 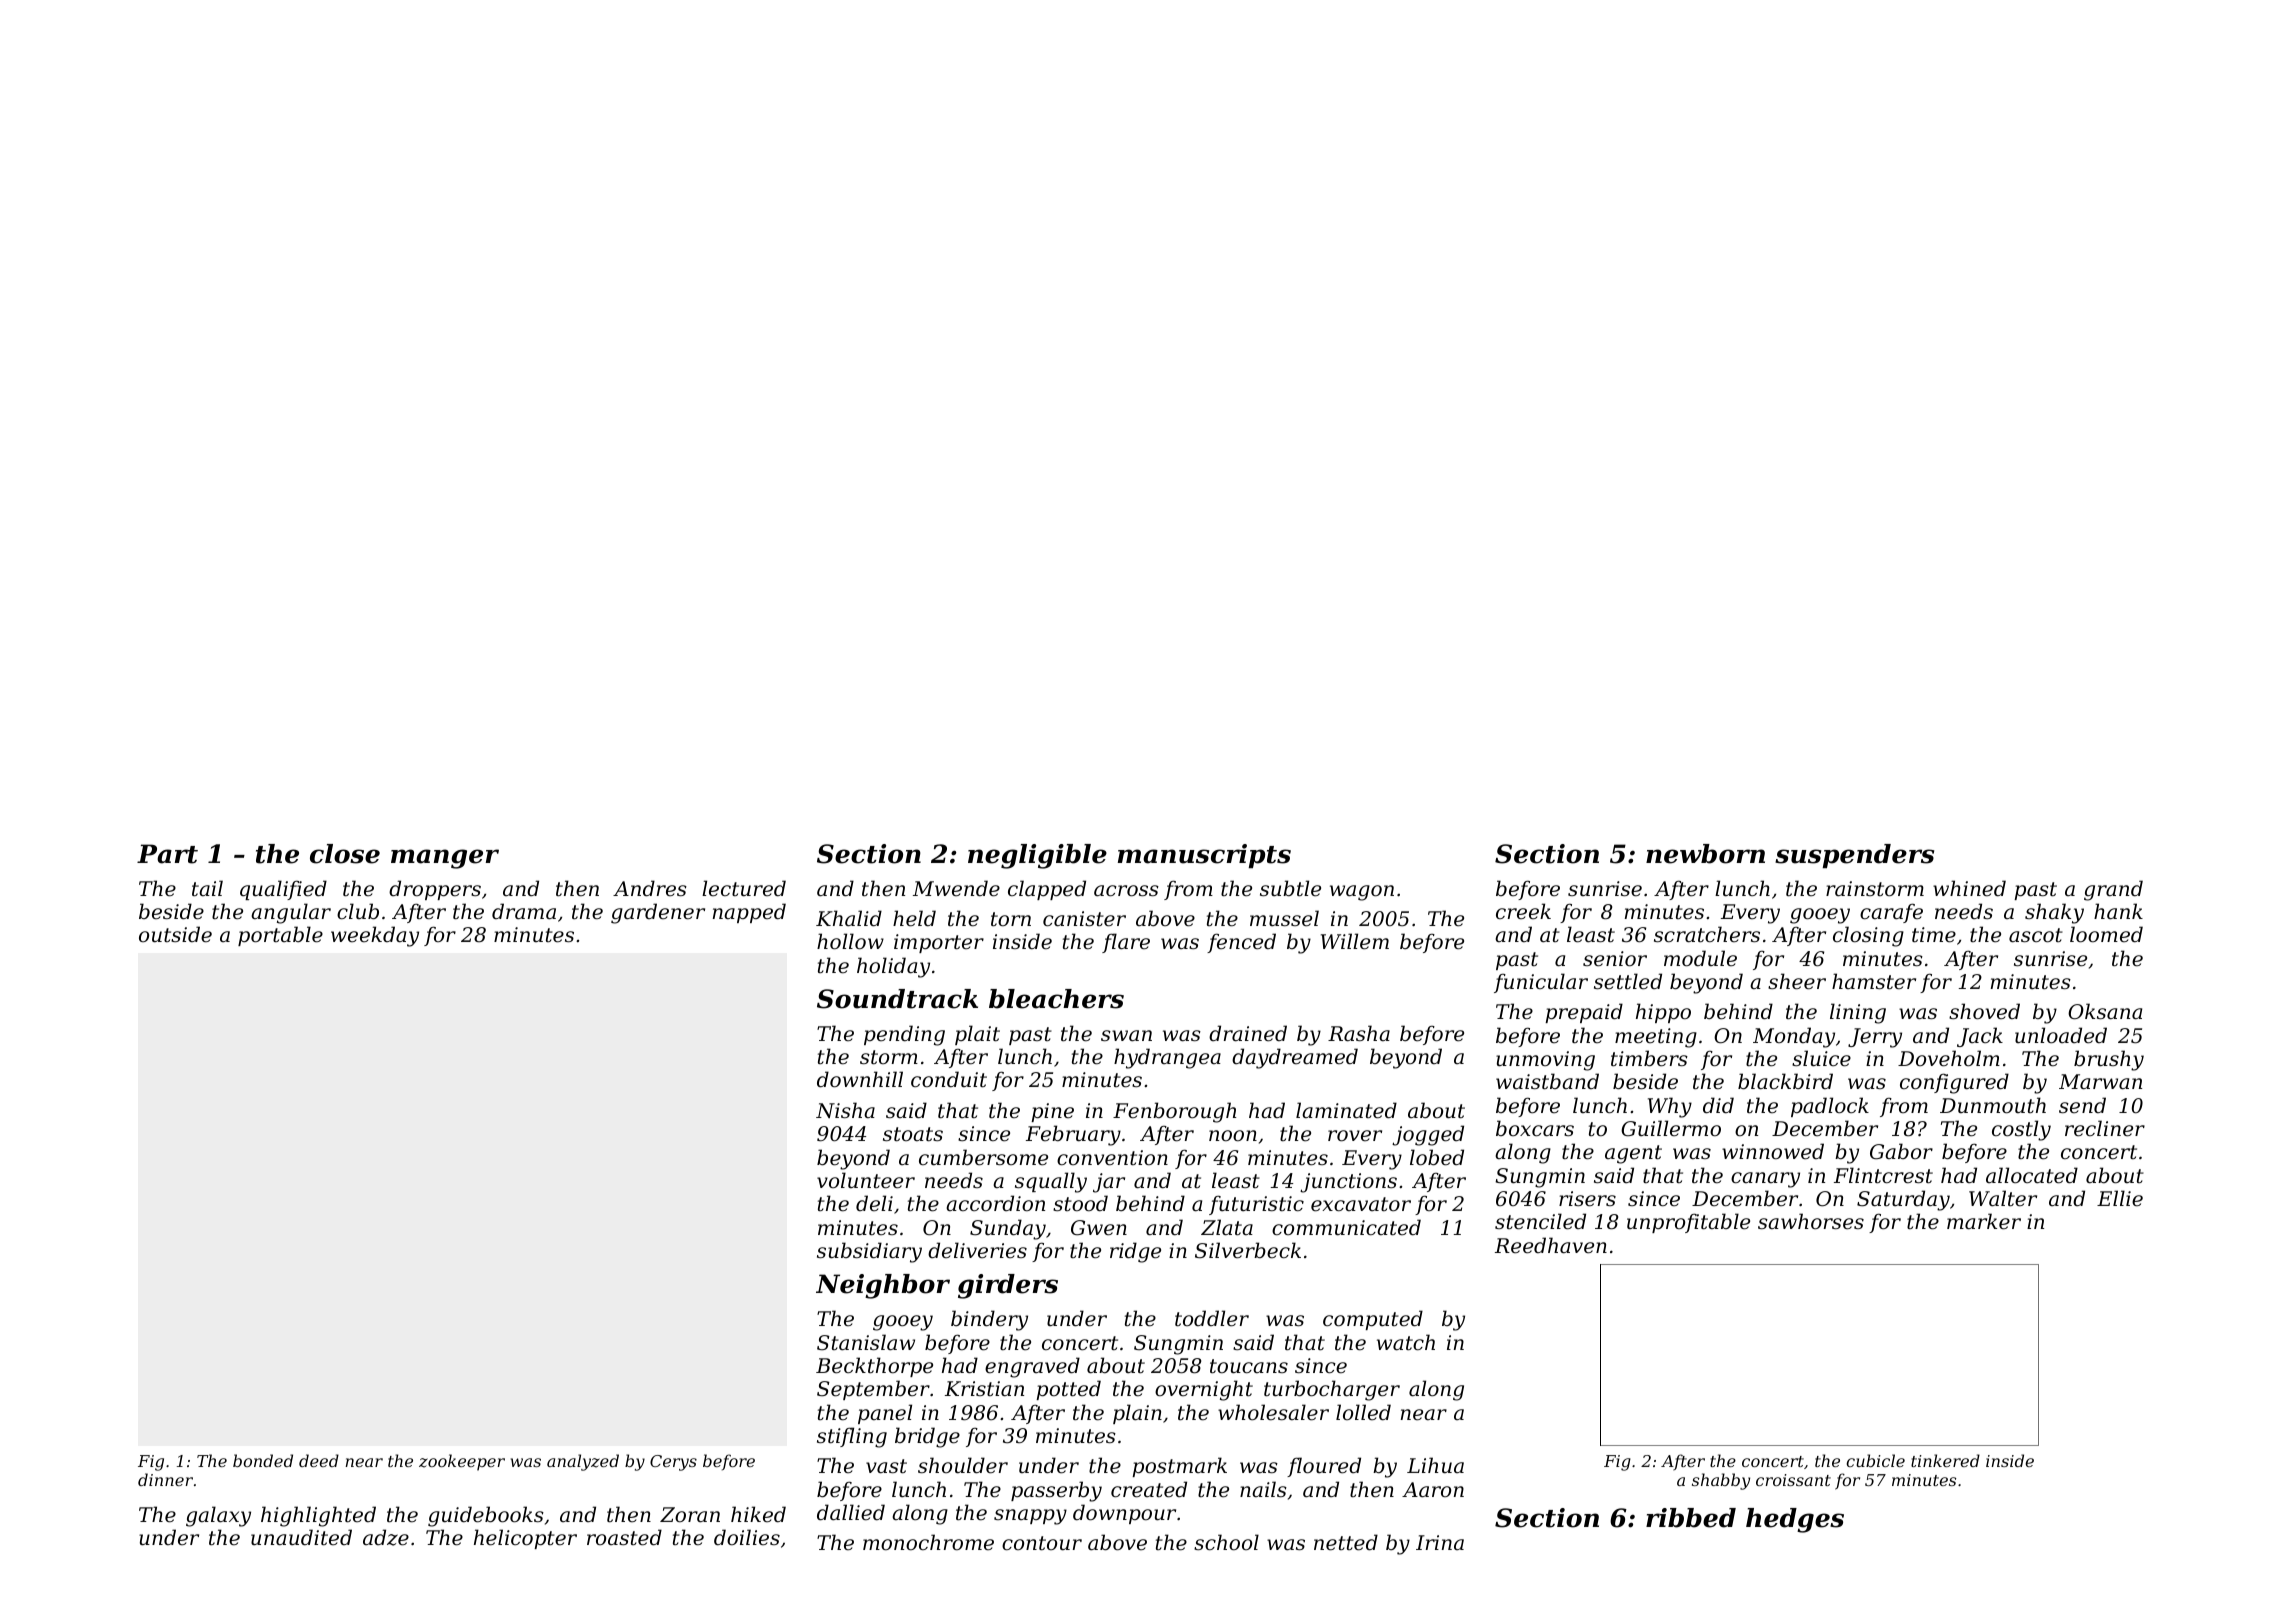 What do you see at coordinates (2061, 1035) in the page?
I see `unloaded` at bounding box center [2061, 1035].
